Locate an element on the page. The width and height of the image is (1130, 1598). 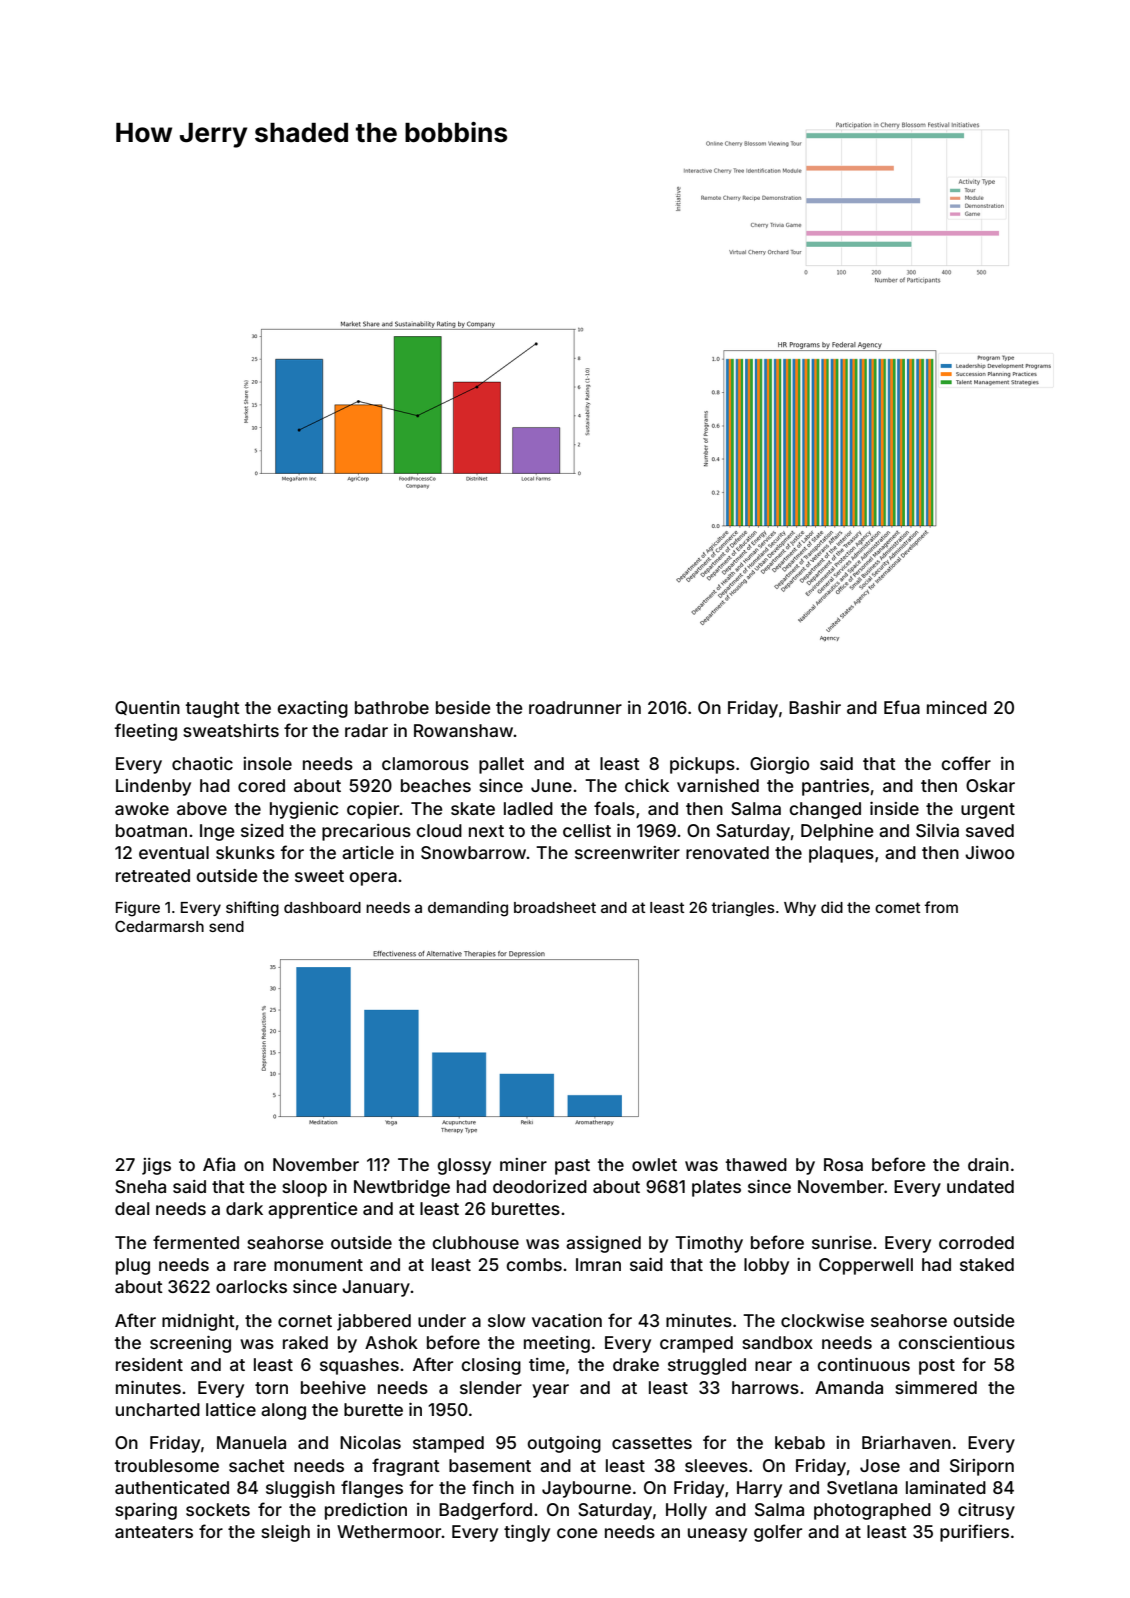
sockets is located at coordinates (218, 1509).
